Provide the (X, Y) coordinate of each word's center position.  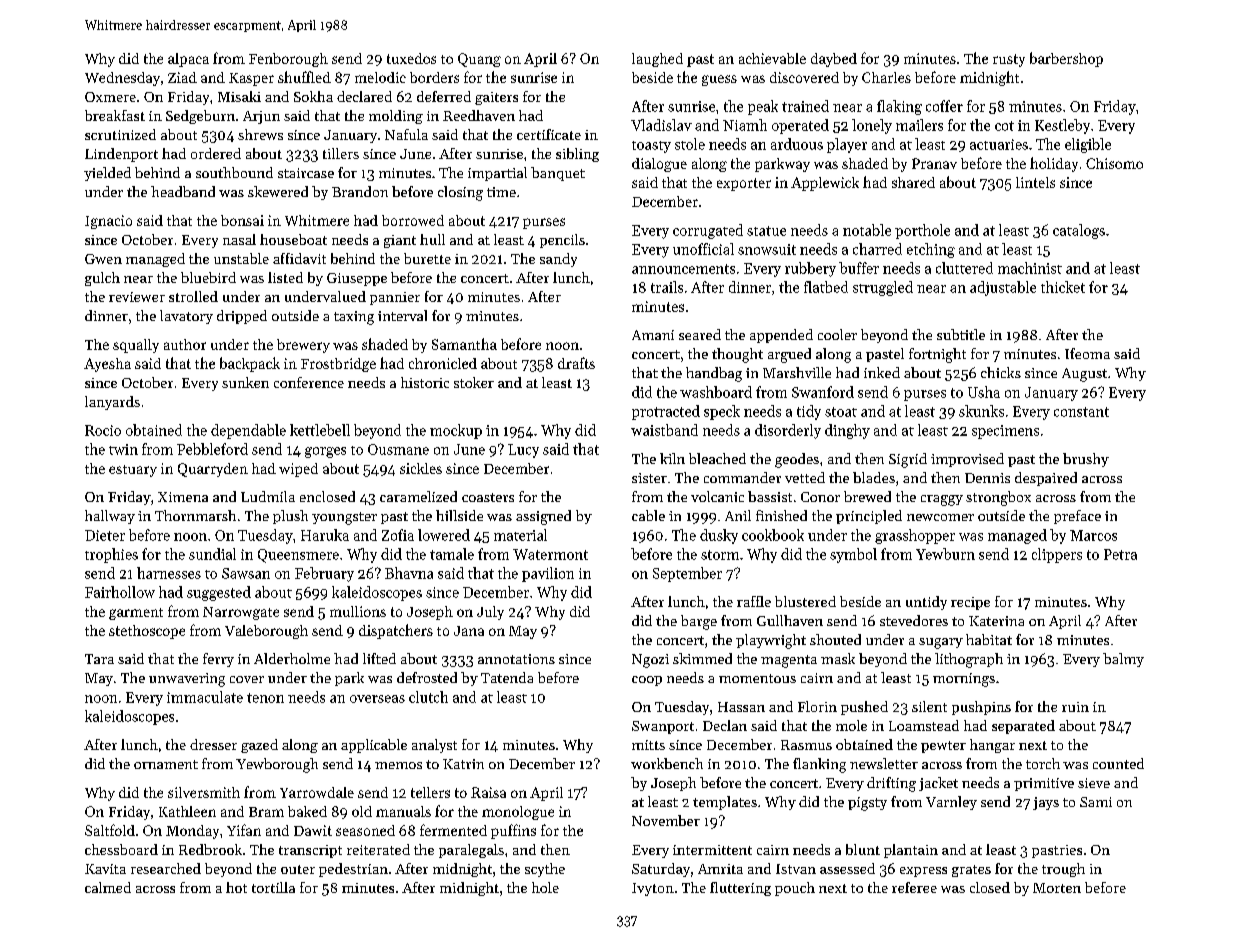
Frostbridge (338, 365)
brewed (867, 496)
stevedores (914, 620)
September (687, 574)
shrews (260, 134)
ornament (166, 764)
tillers (341, 153)
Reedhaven (479, 115)
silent (929, 706)
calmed (108, 887)
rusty (1009, 60)
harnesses (169, 573)
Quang (479, 60)
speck (722, 412)
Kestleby (1062, 126)
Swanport (663, 727)
